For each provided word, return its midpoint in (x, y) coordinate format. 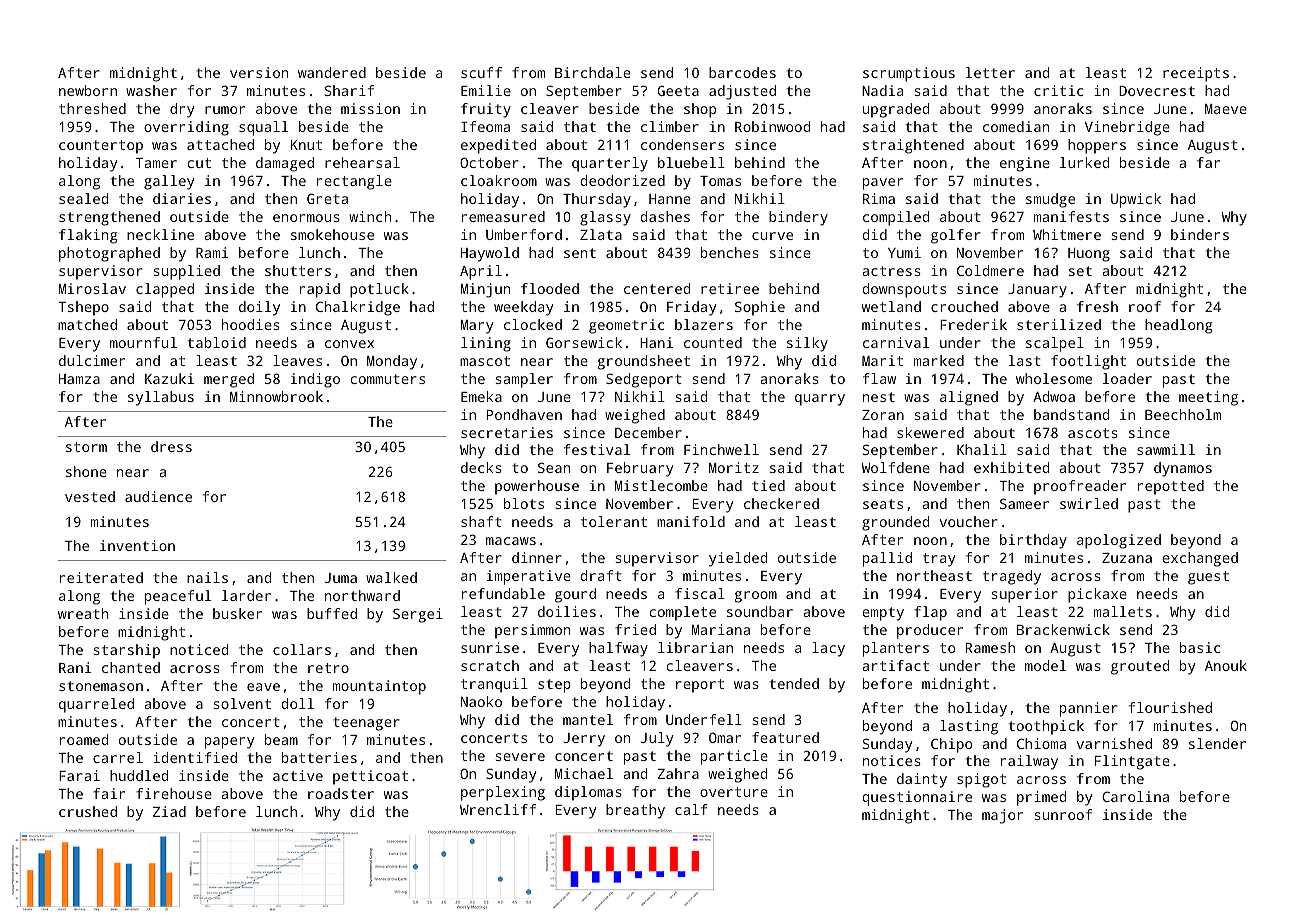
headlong (1178, 326)
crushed (88, 811)
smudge (1050, 200)
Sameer (1024, 503)
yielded (738, 559)
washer (151, 90)
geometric (626, 326)
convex (349, 344)
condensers (682, 144)
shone (86, 471)
